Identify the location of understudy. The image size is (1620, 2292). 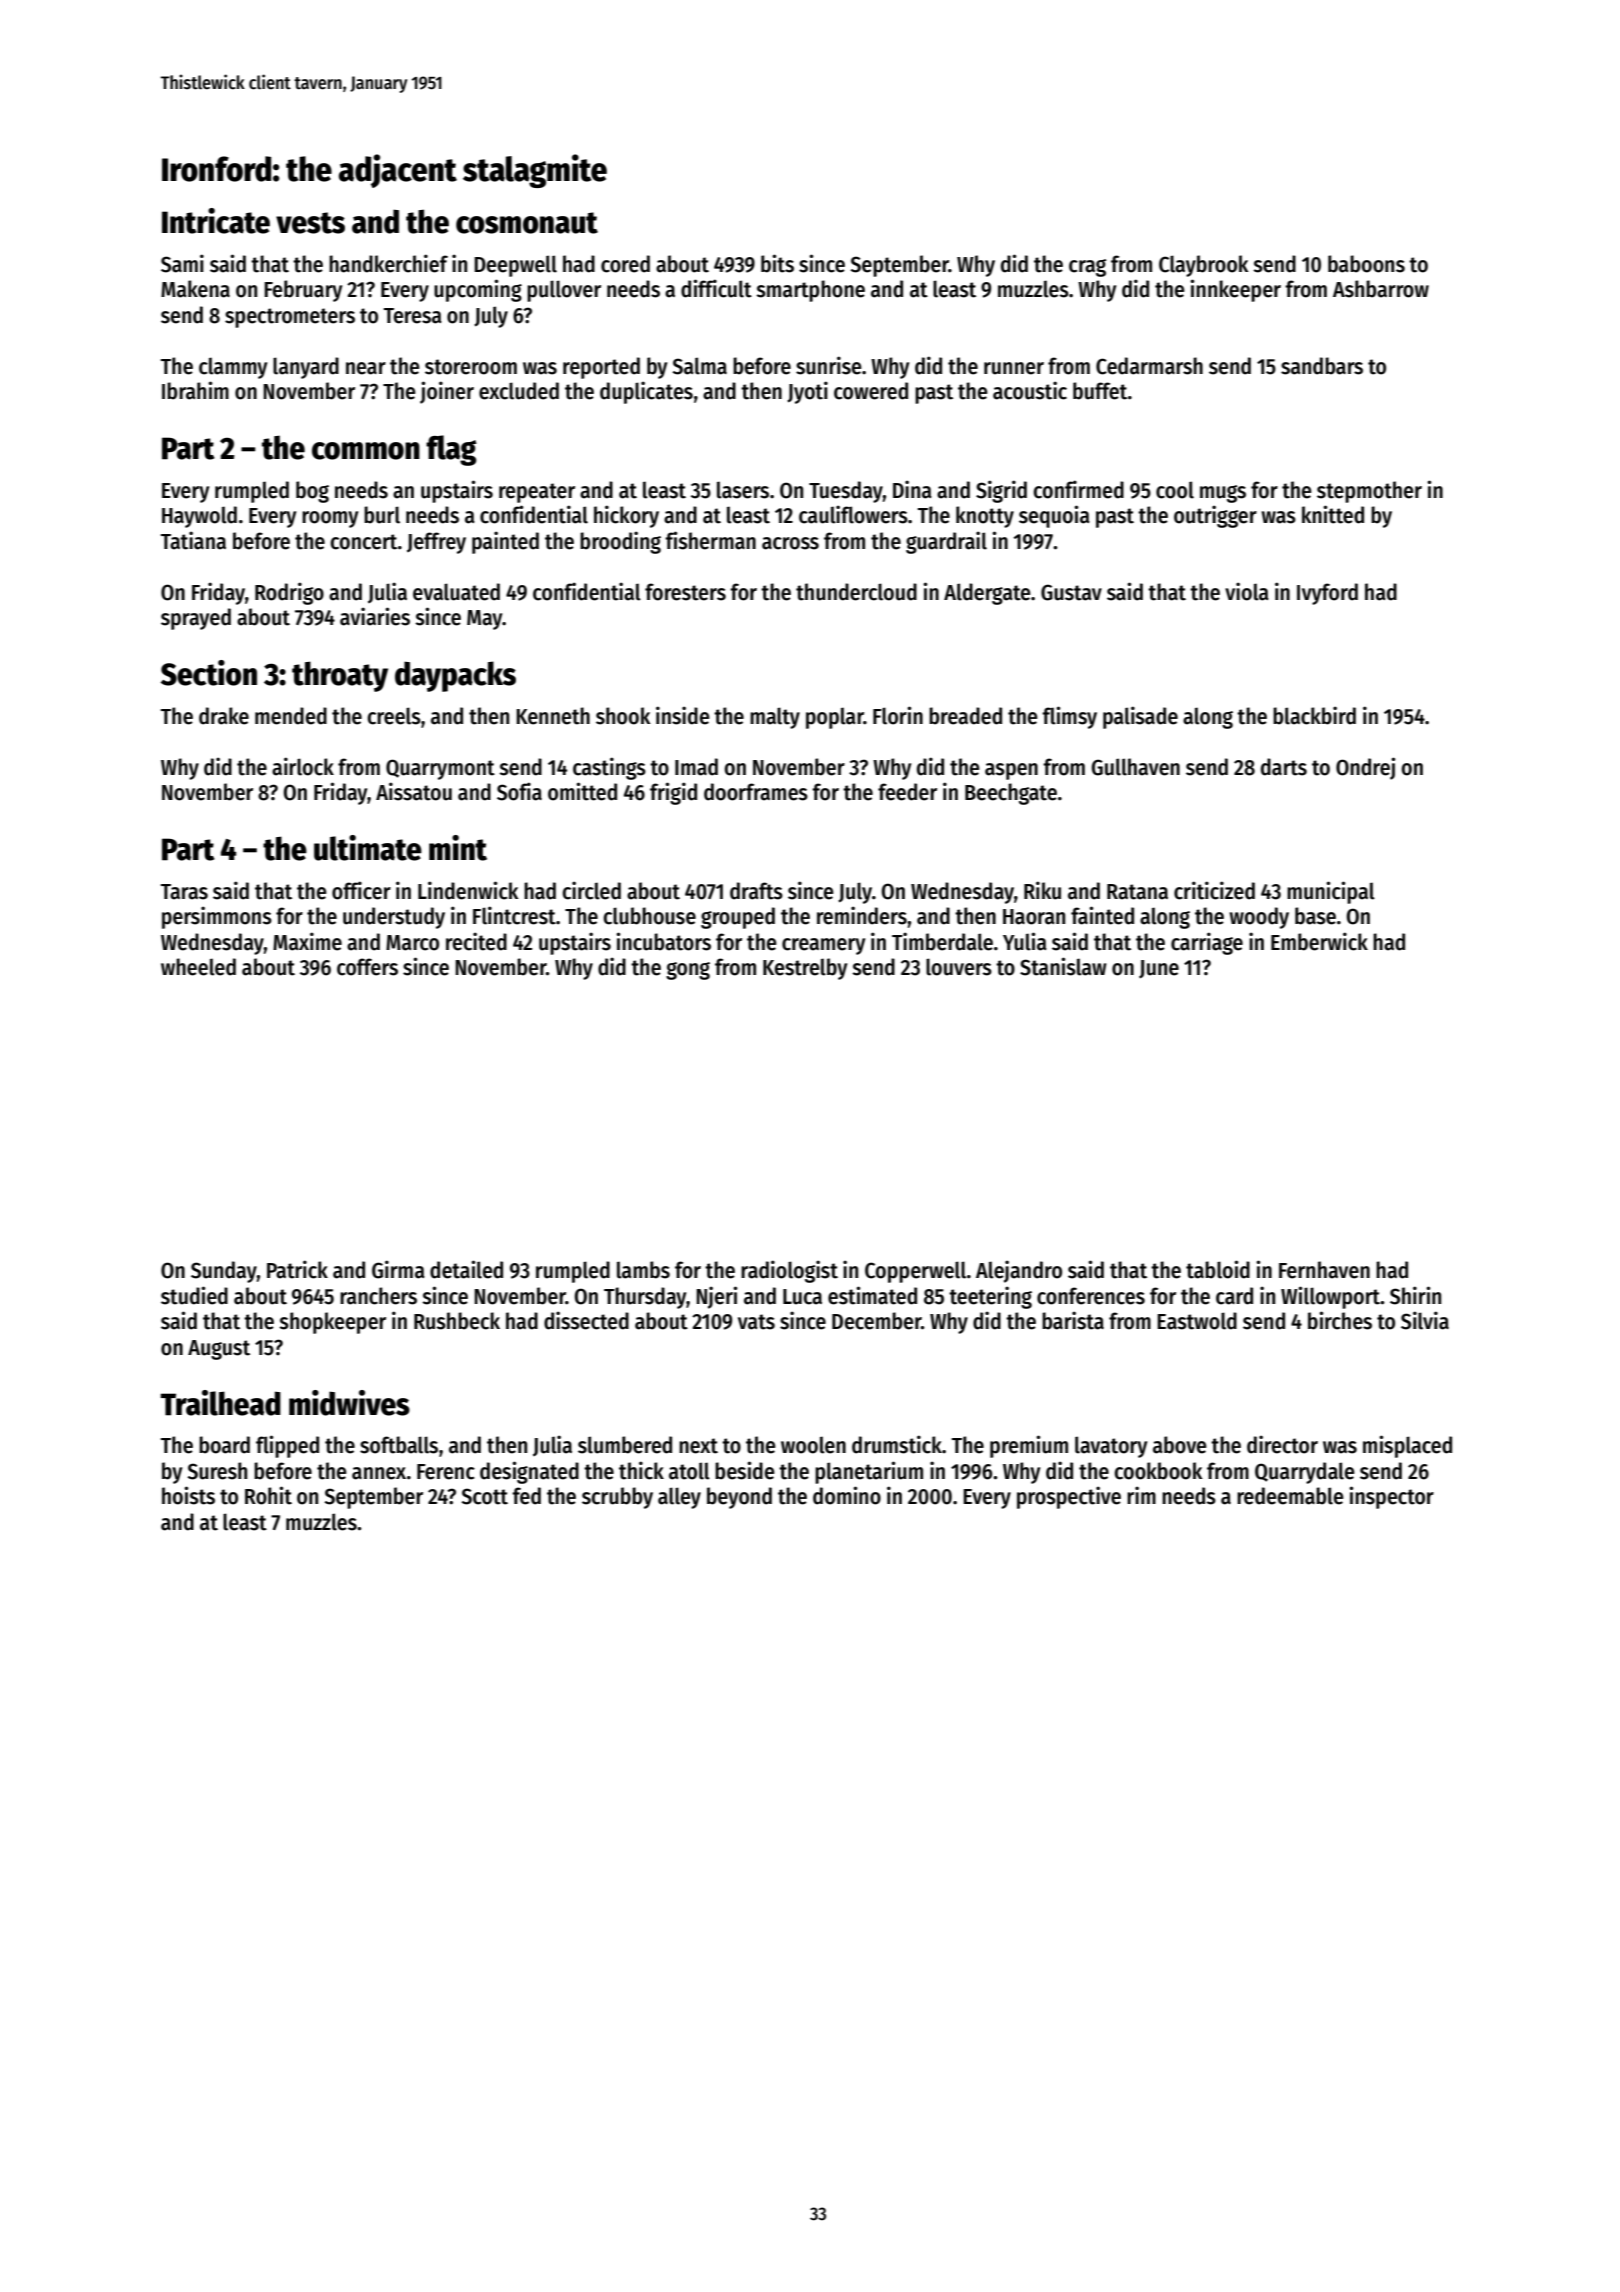
(394, 918).
